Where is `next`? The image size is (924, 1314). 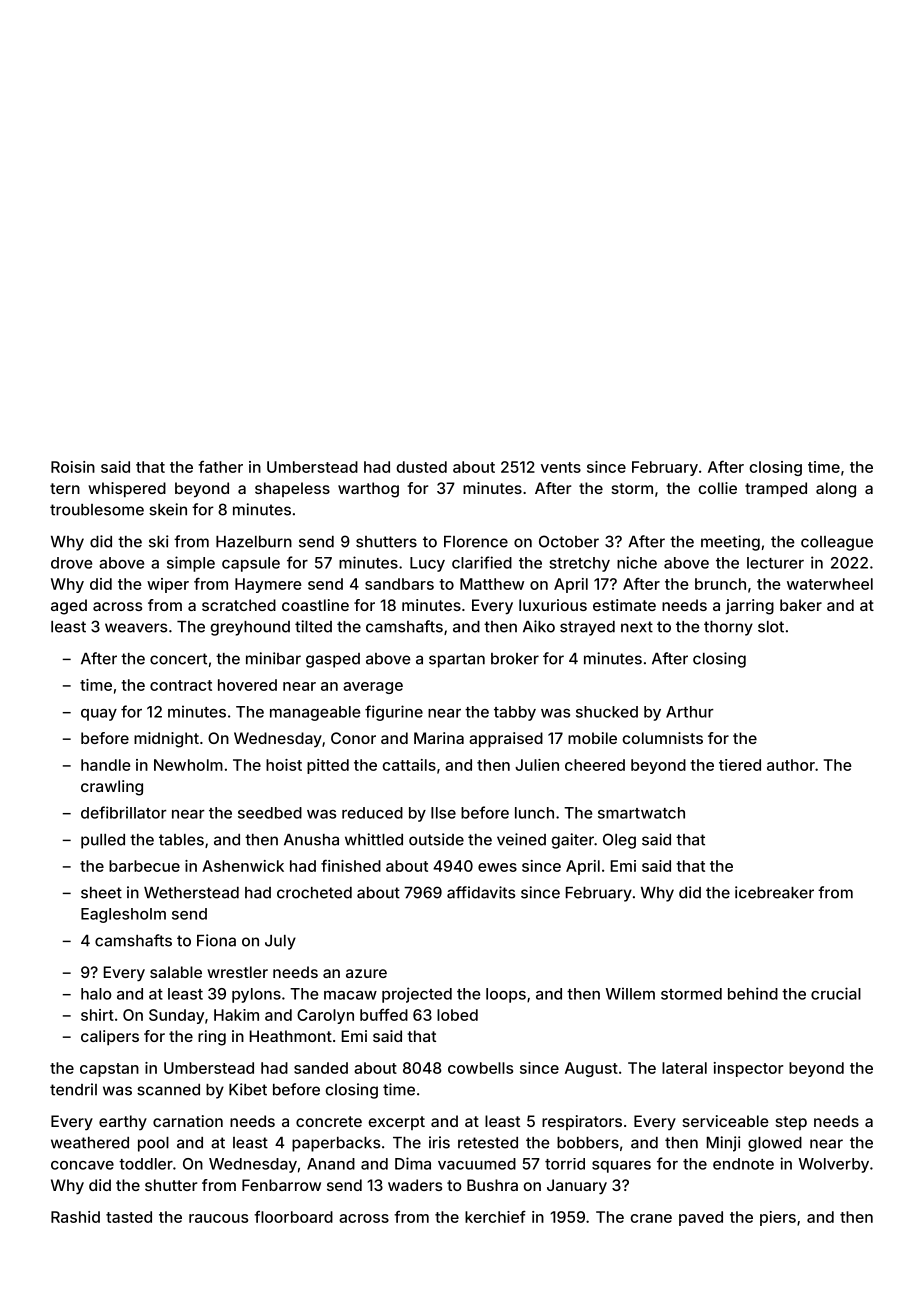 next is located at coordinates (637, 627).
